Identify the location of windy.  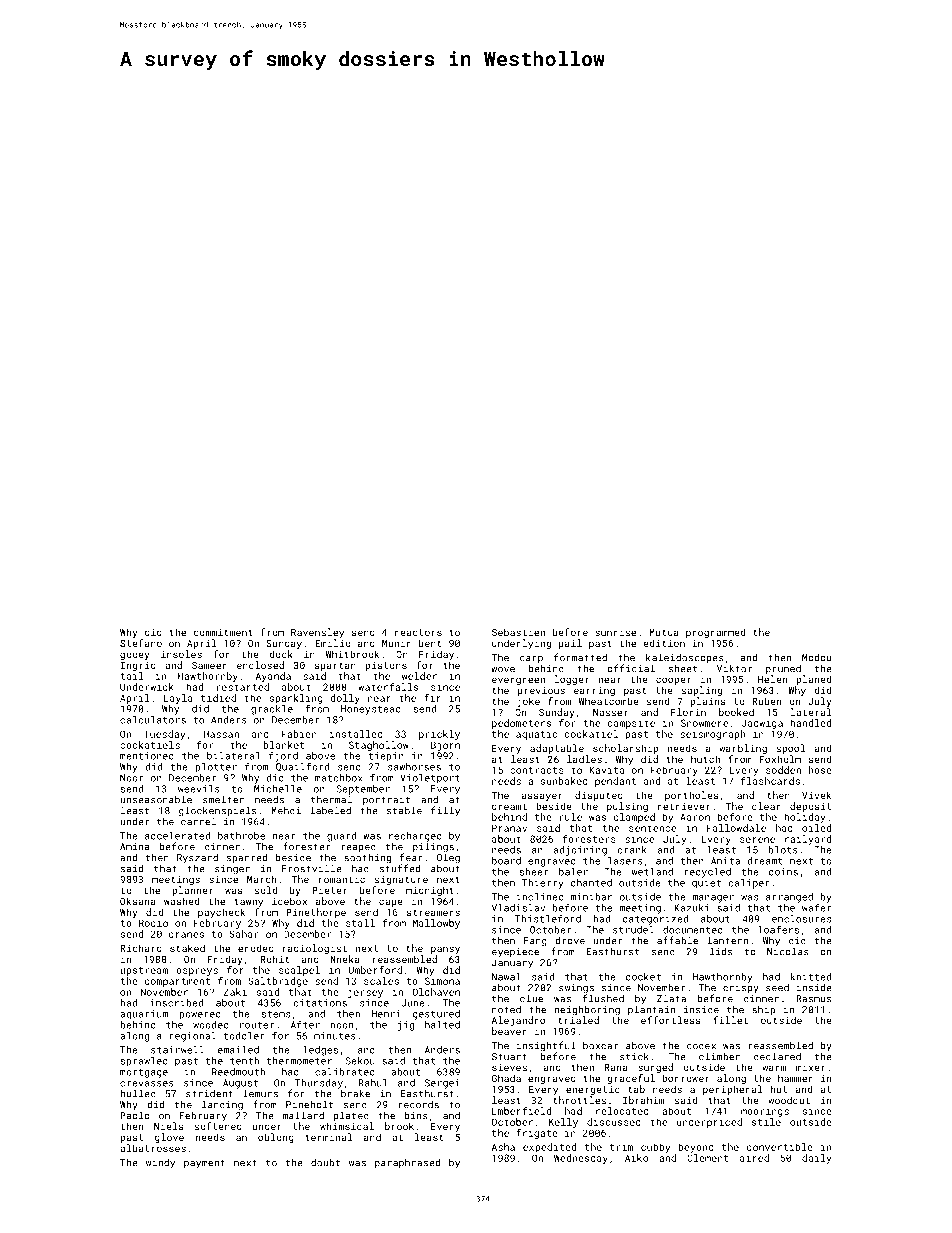
(160, 1163).
